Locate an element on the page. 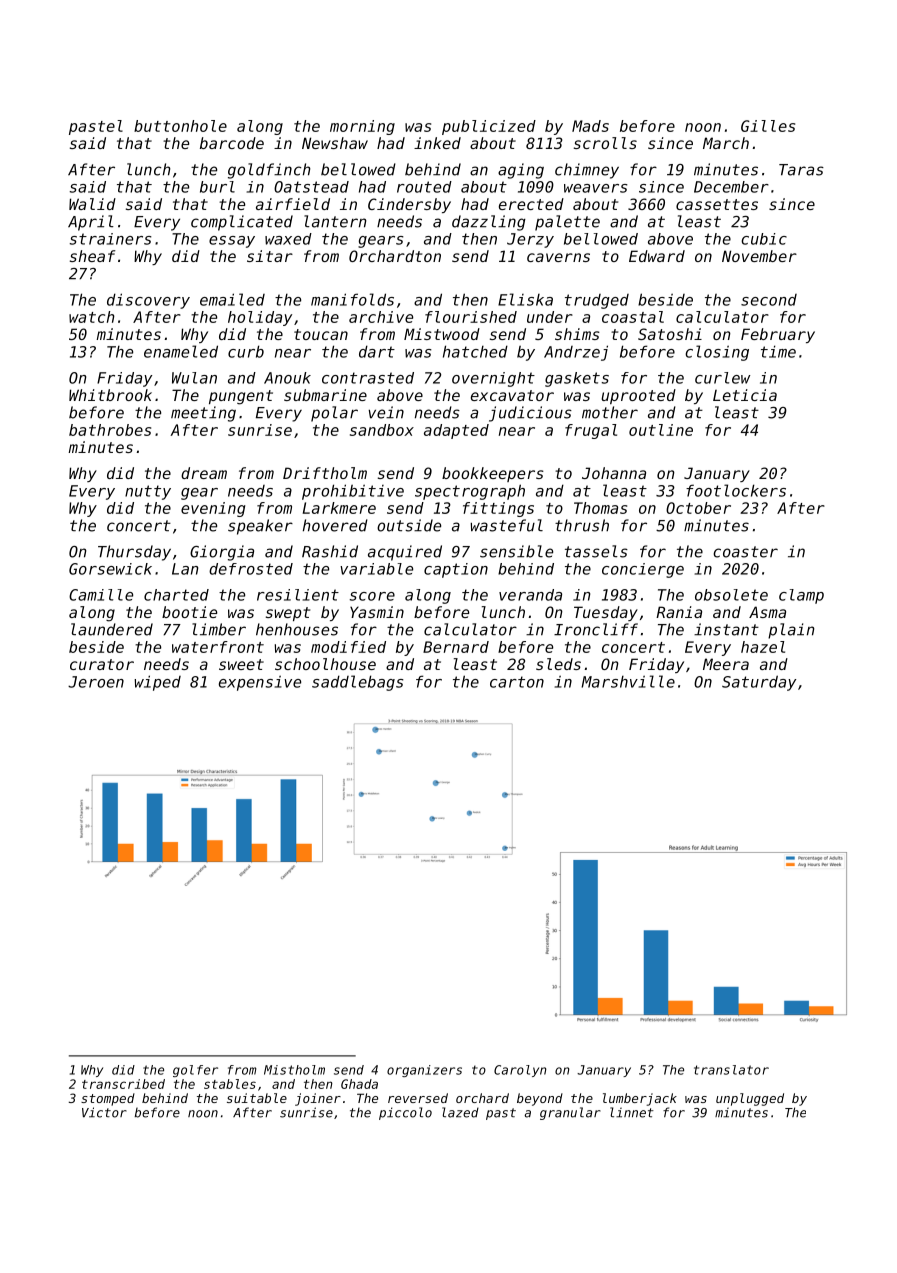  expensive is located at coordinates (260, 683).
